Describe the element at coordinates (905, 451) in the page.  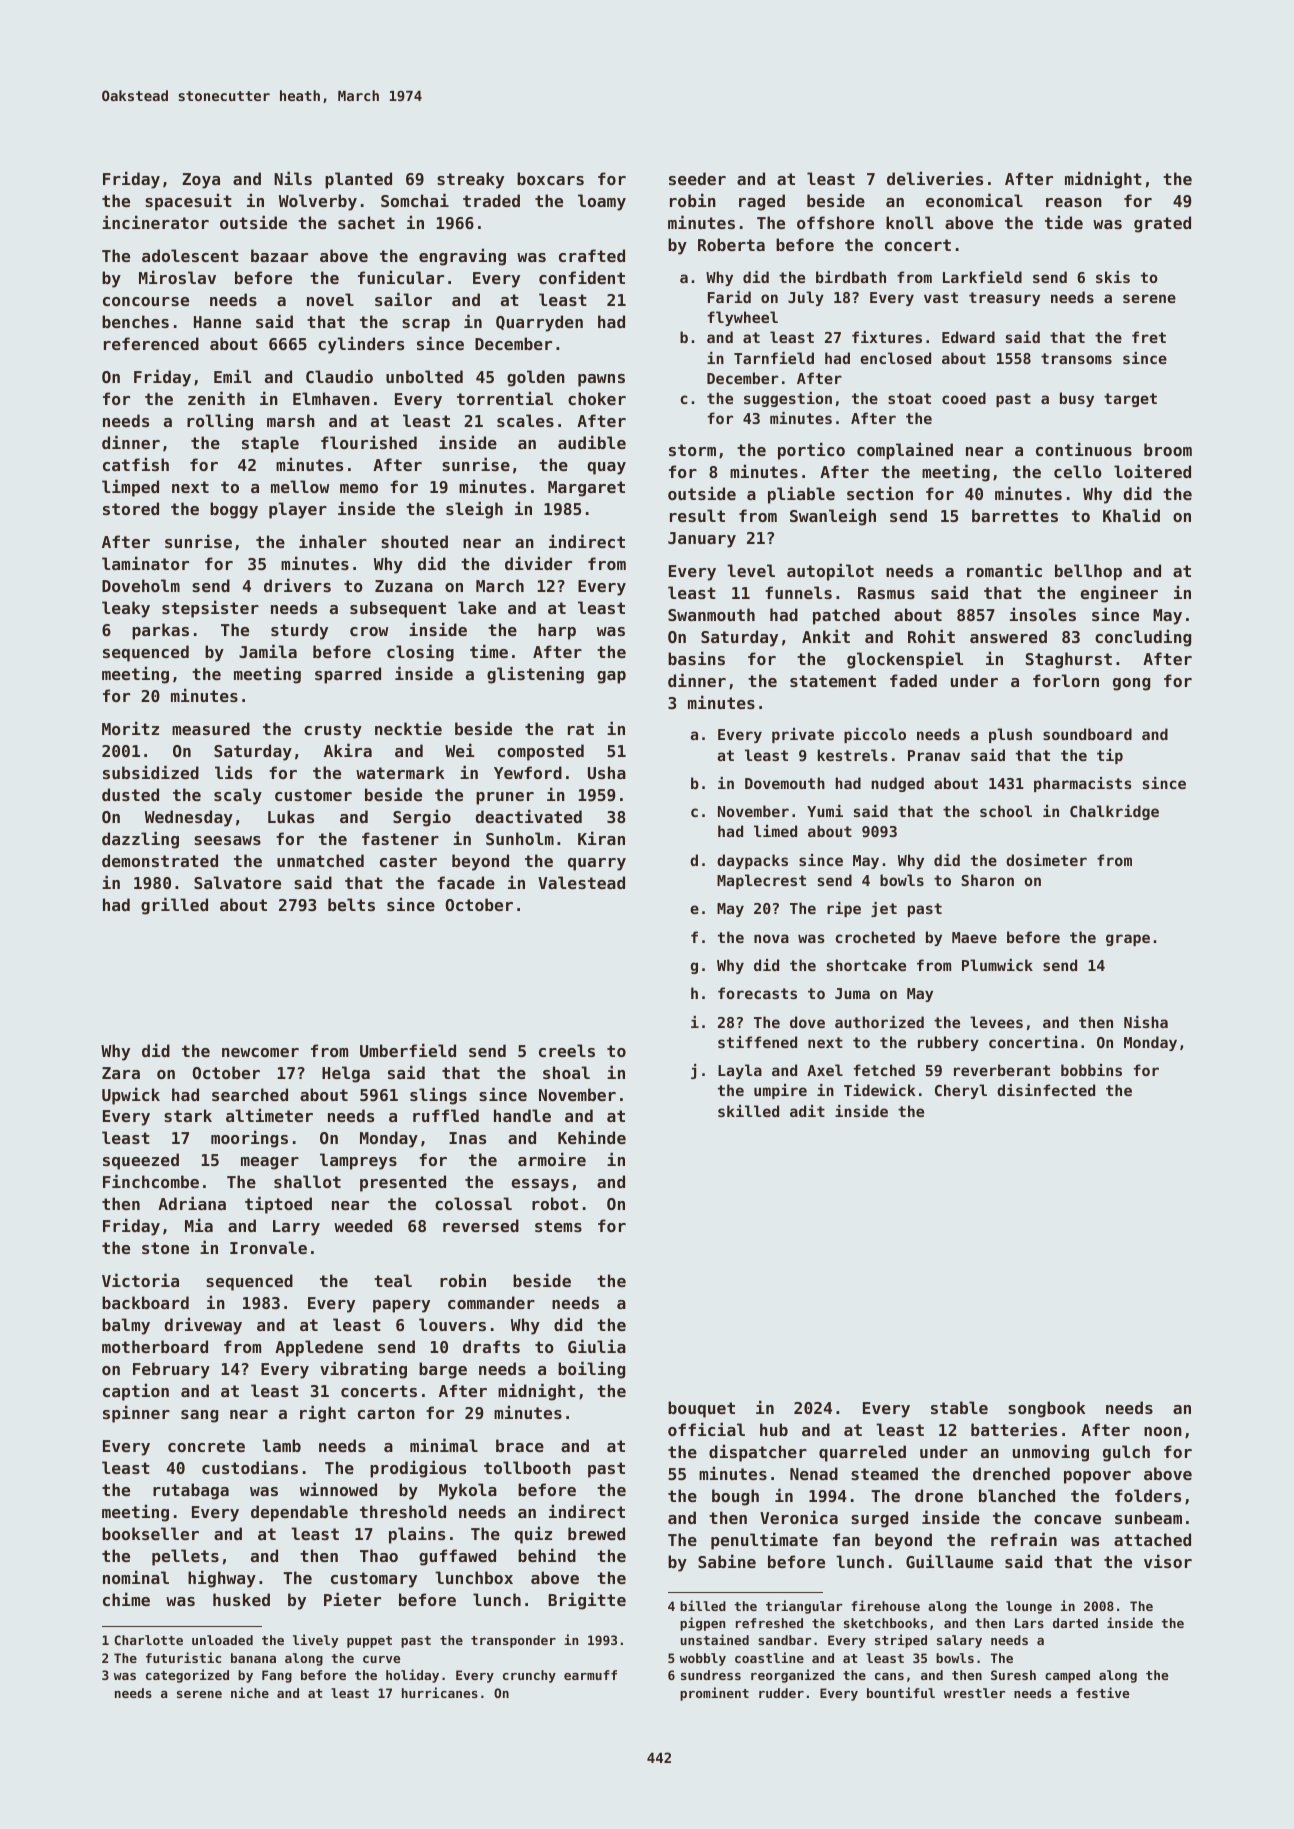
I see `complained` at that location.
